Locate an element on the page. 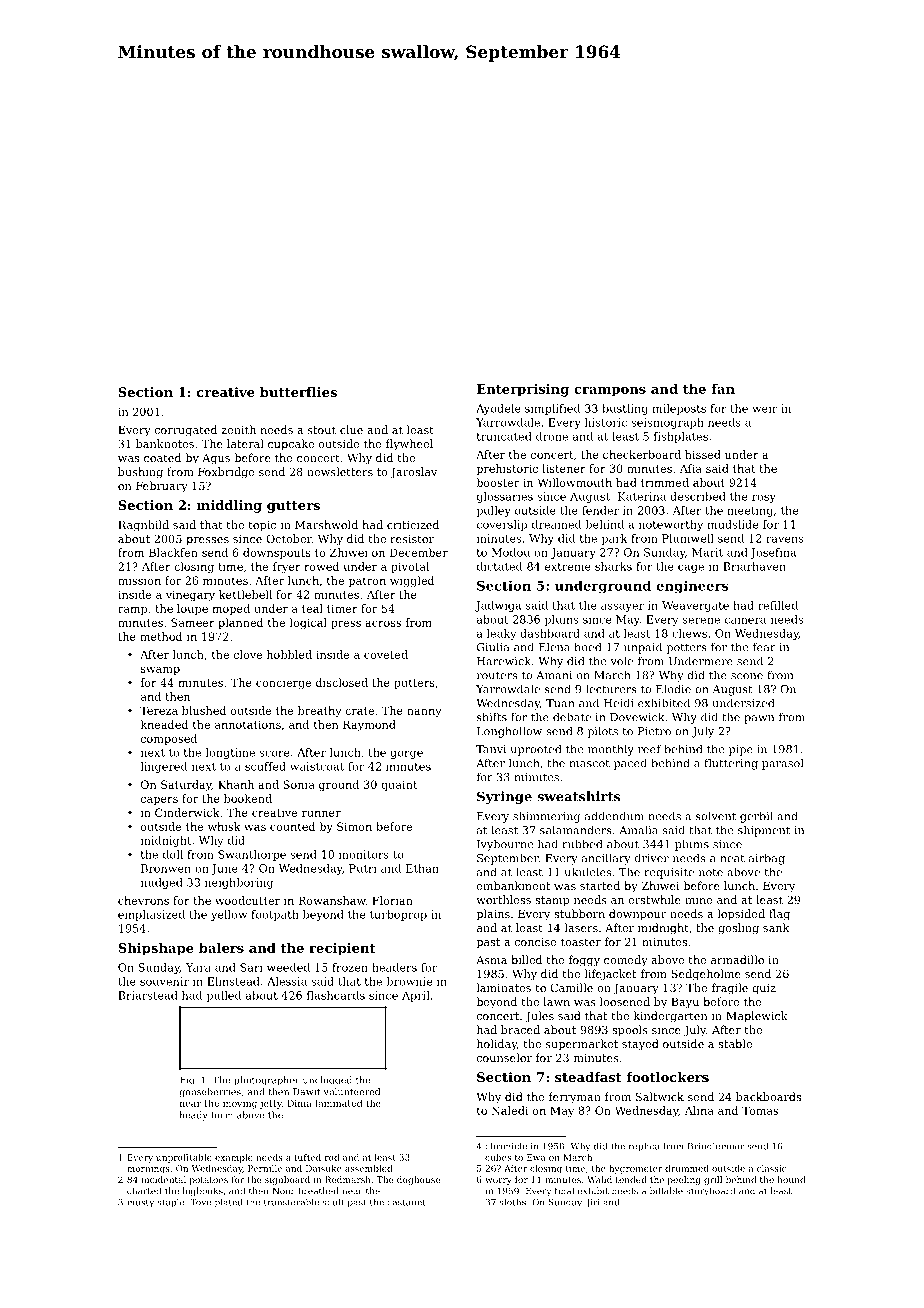  solvent is located at coordinates (716, 816).
